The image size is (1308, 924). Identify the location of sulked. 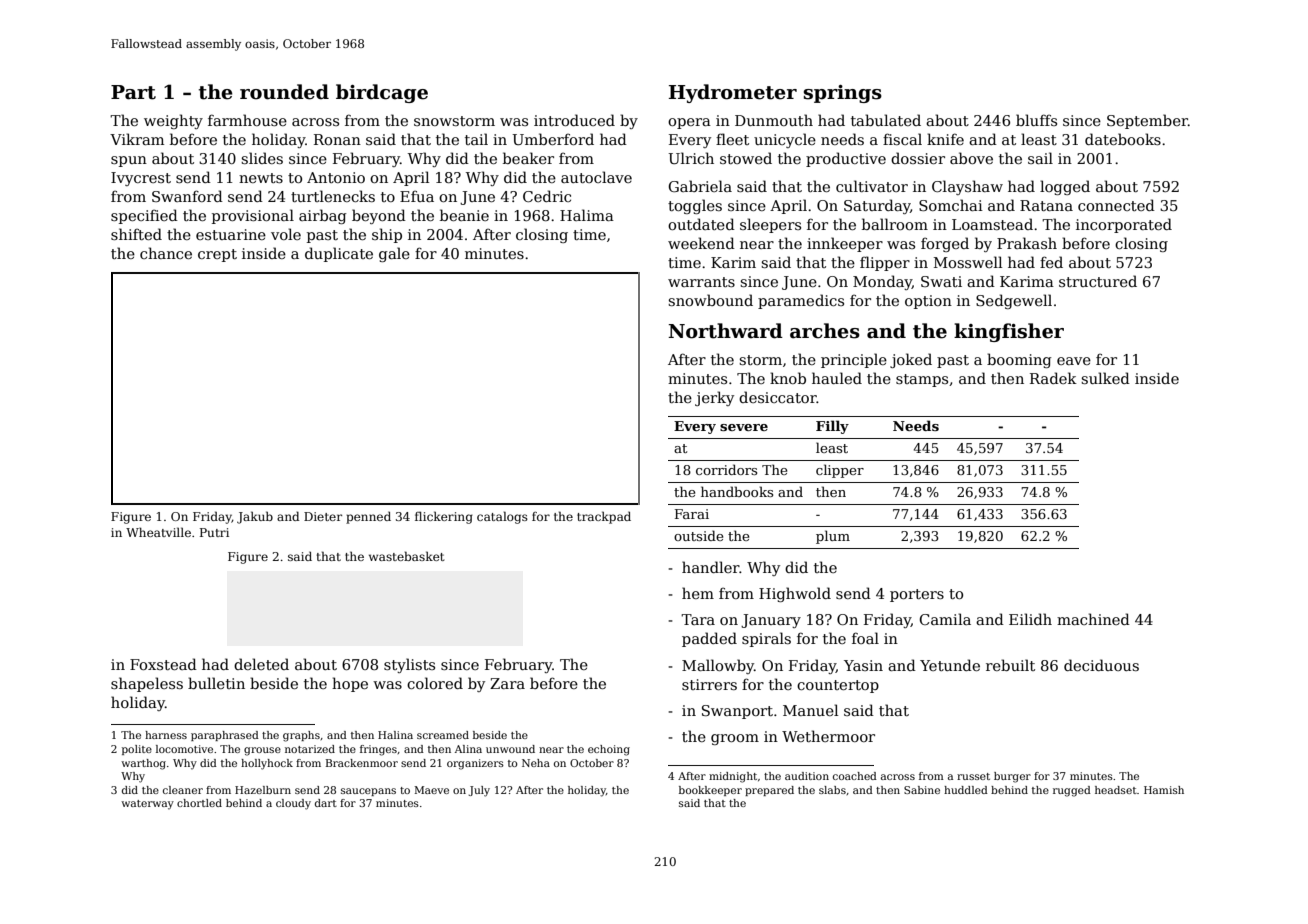
(1105, 378).
